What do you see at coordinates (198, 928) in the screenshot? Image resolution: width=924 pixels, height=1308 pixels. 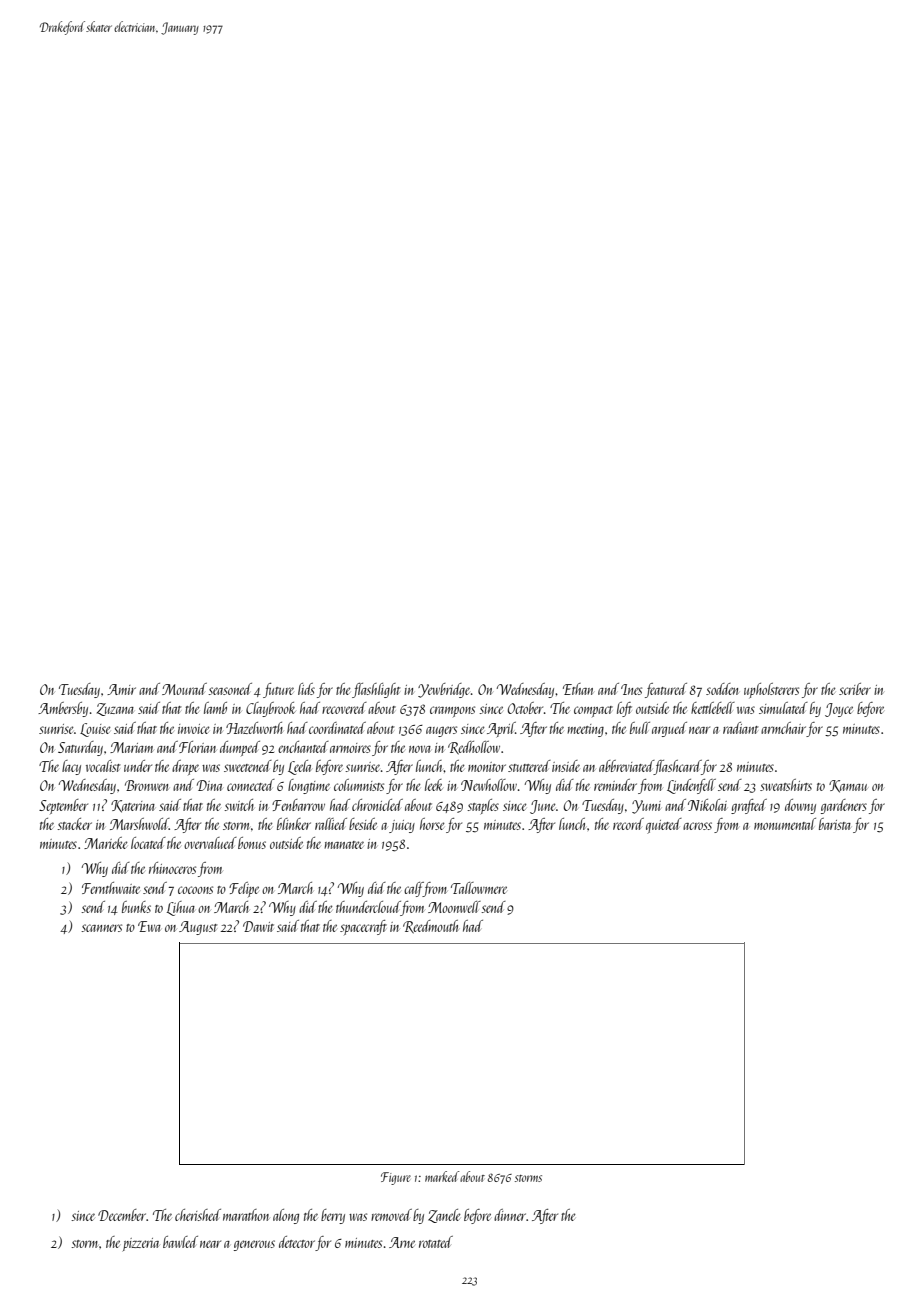 I see `August` at bounding box center [198, 928].
